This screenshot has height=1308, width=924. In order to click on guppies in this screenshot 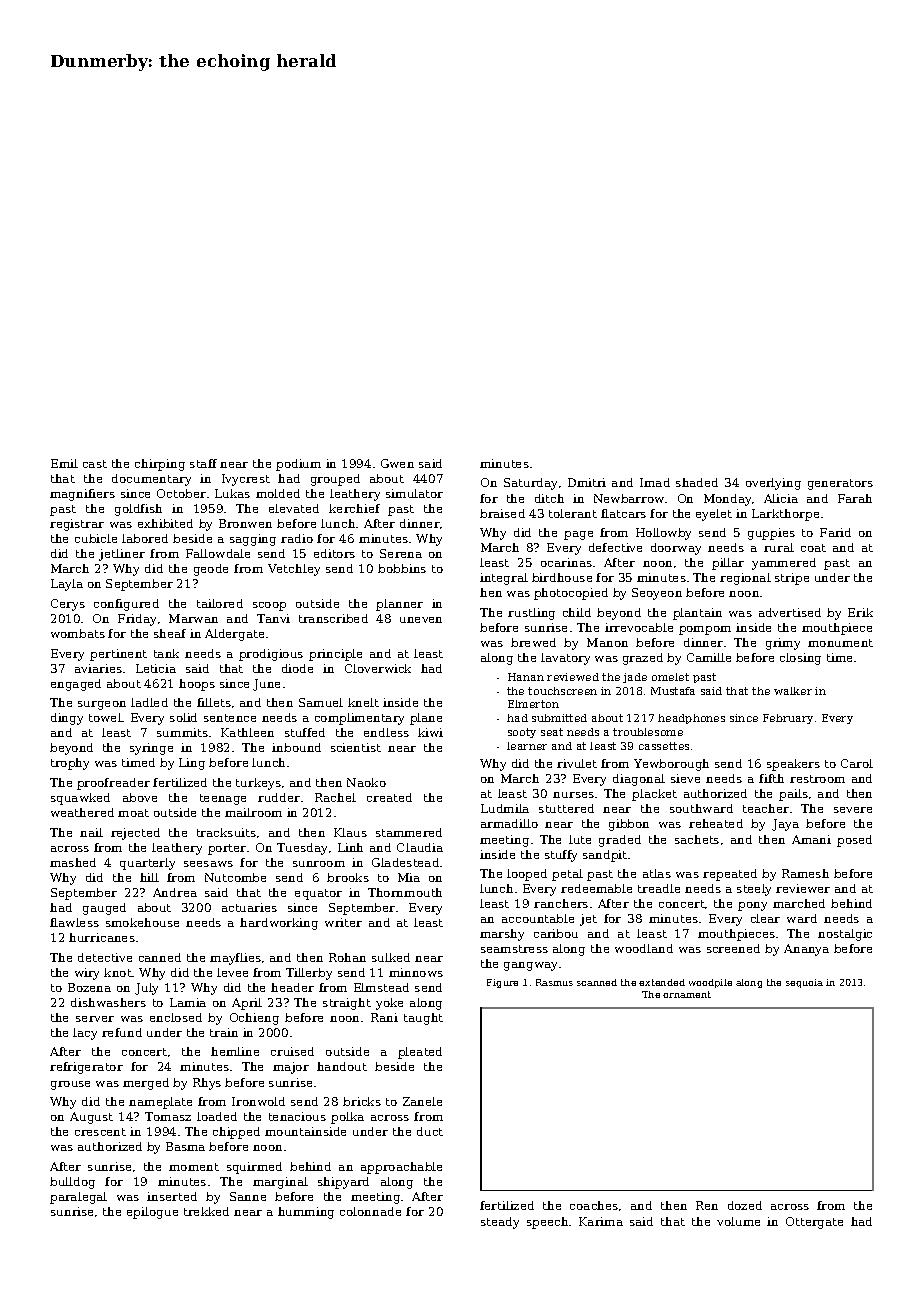, I will do `click(771, 534)`.
